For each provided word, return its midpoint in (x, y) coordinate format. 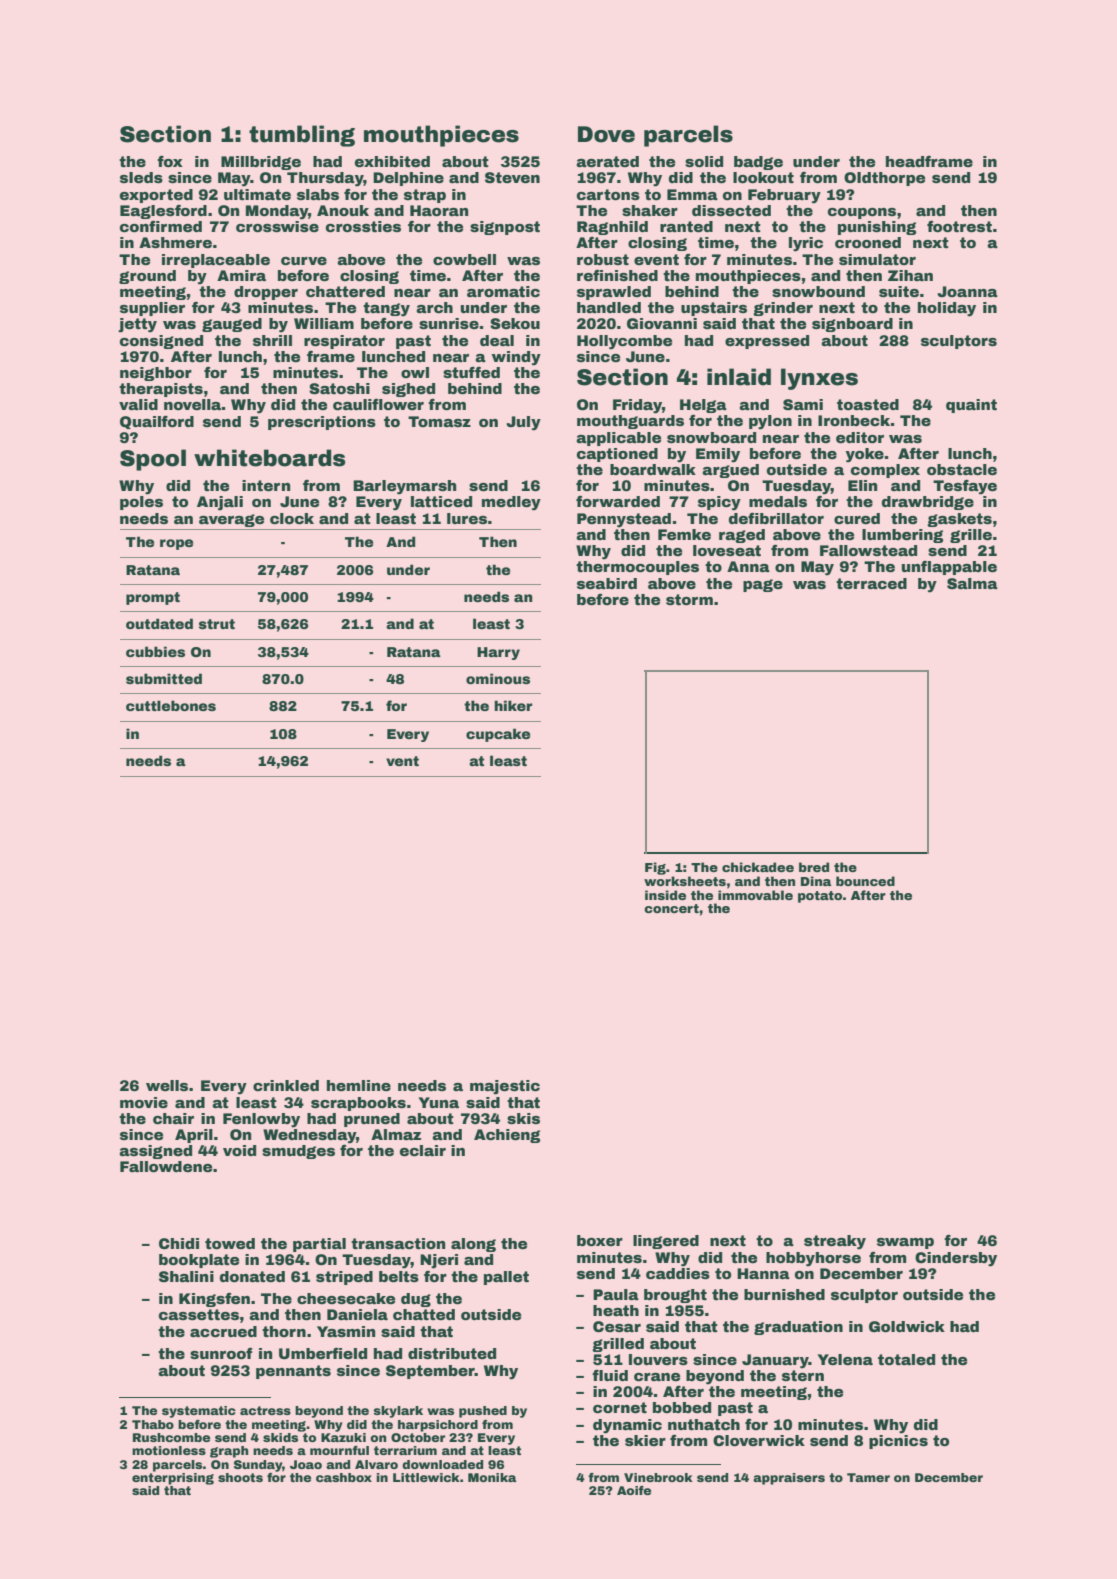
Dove (606, 134)
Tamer (868, 1477)
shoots (240, 1477)
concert (671, 908)
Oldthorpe (884, 179)
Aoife (634, 1490)
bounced (865, 881)
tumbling (302, 136)
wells (167, 1085)
